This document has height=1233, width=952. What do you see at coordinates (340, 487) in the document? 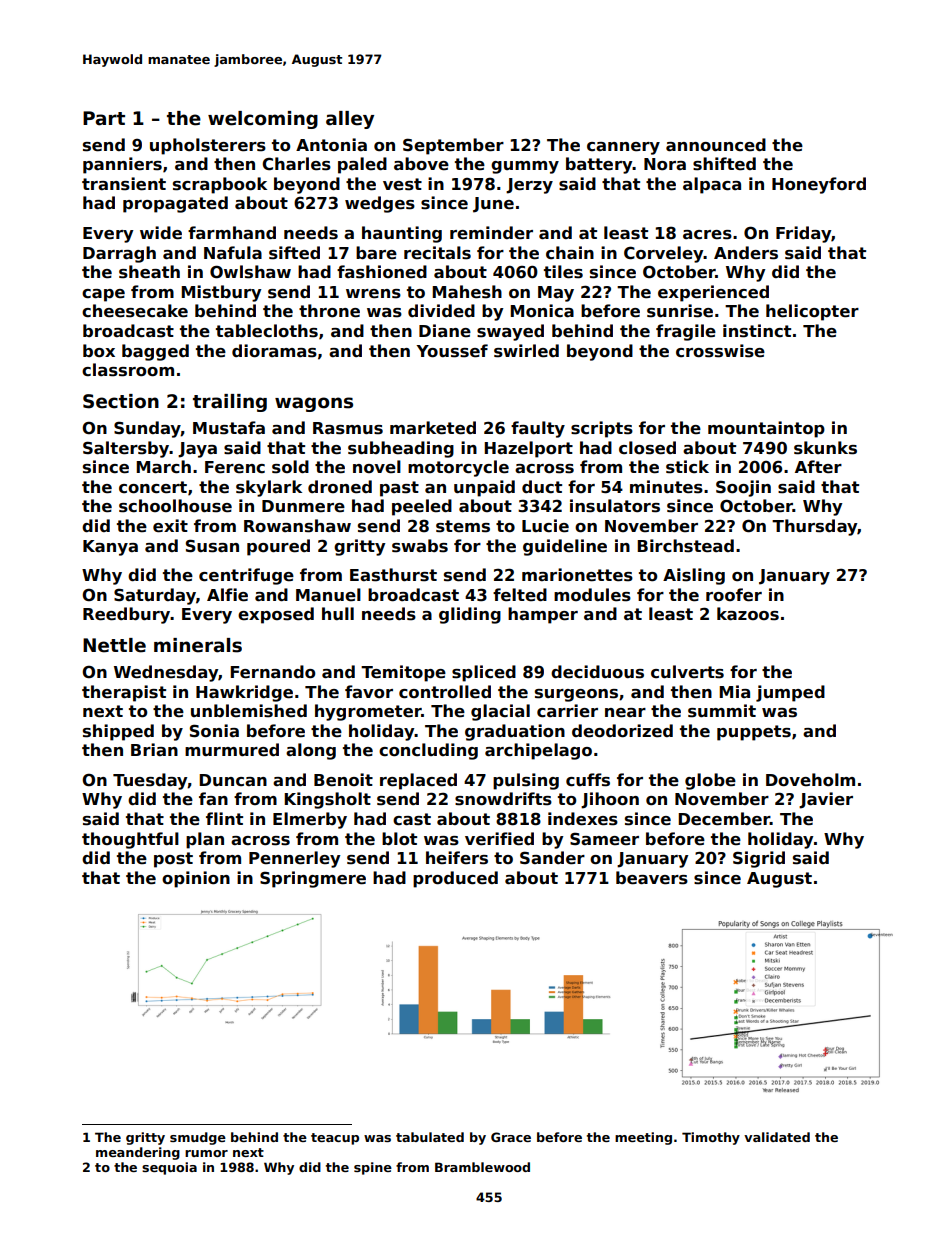
I see `droned` at bounding box center [340, 487].
